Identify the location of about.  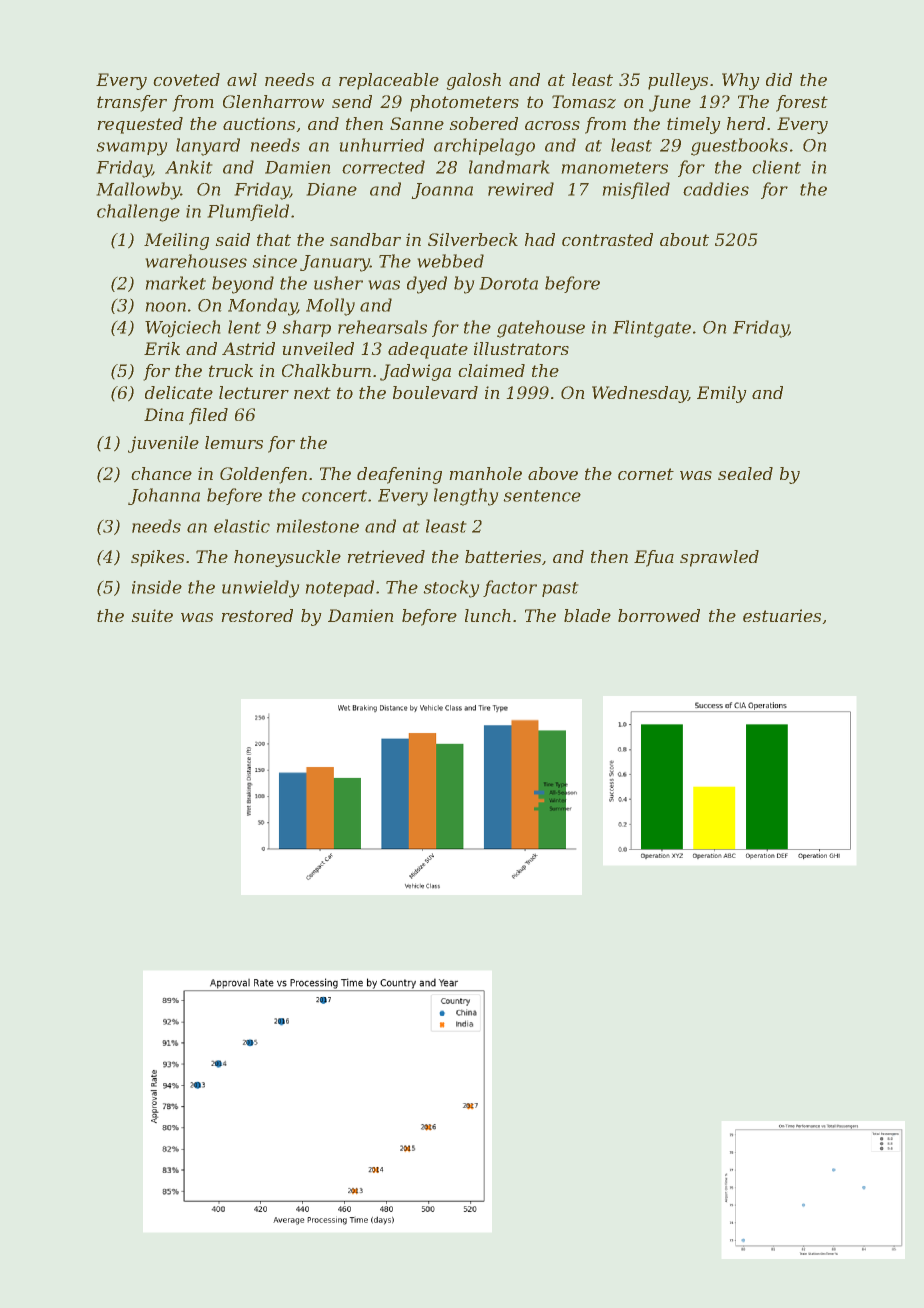
(684, 239).
